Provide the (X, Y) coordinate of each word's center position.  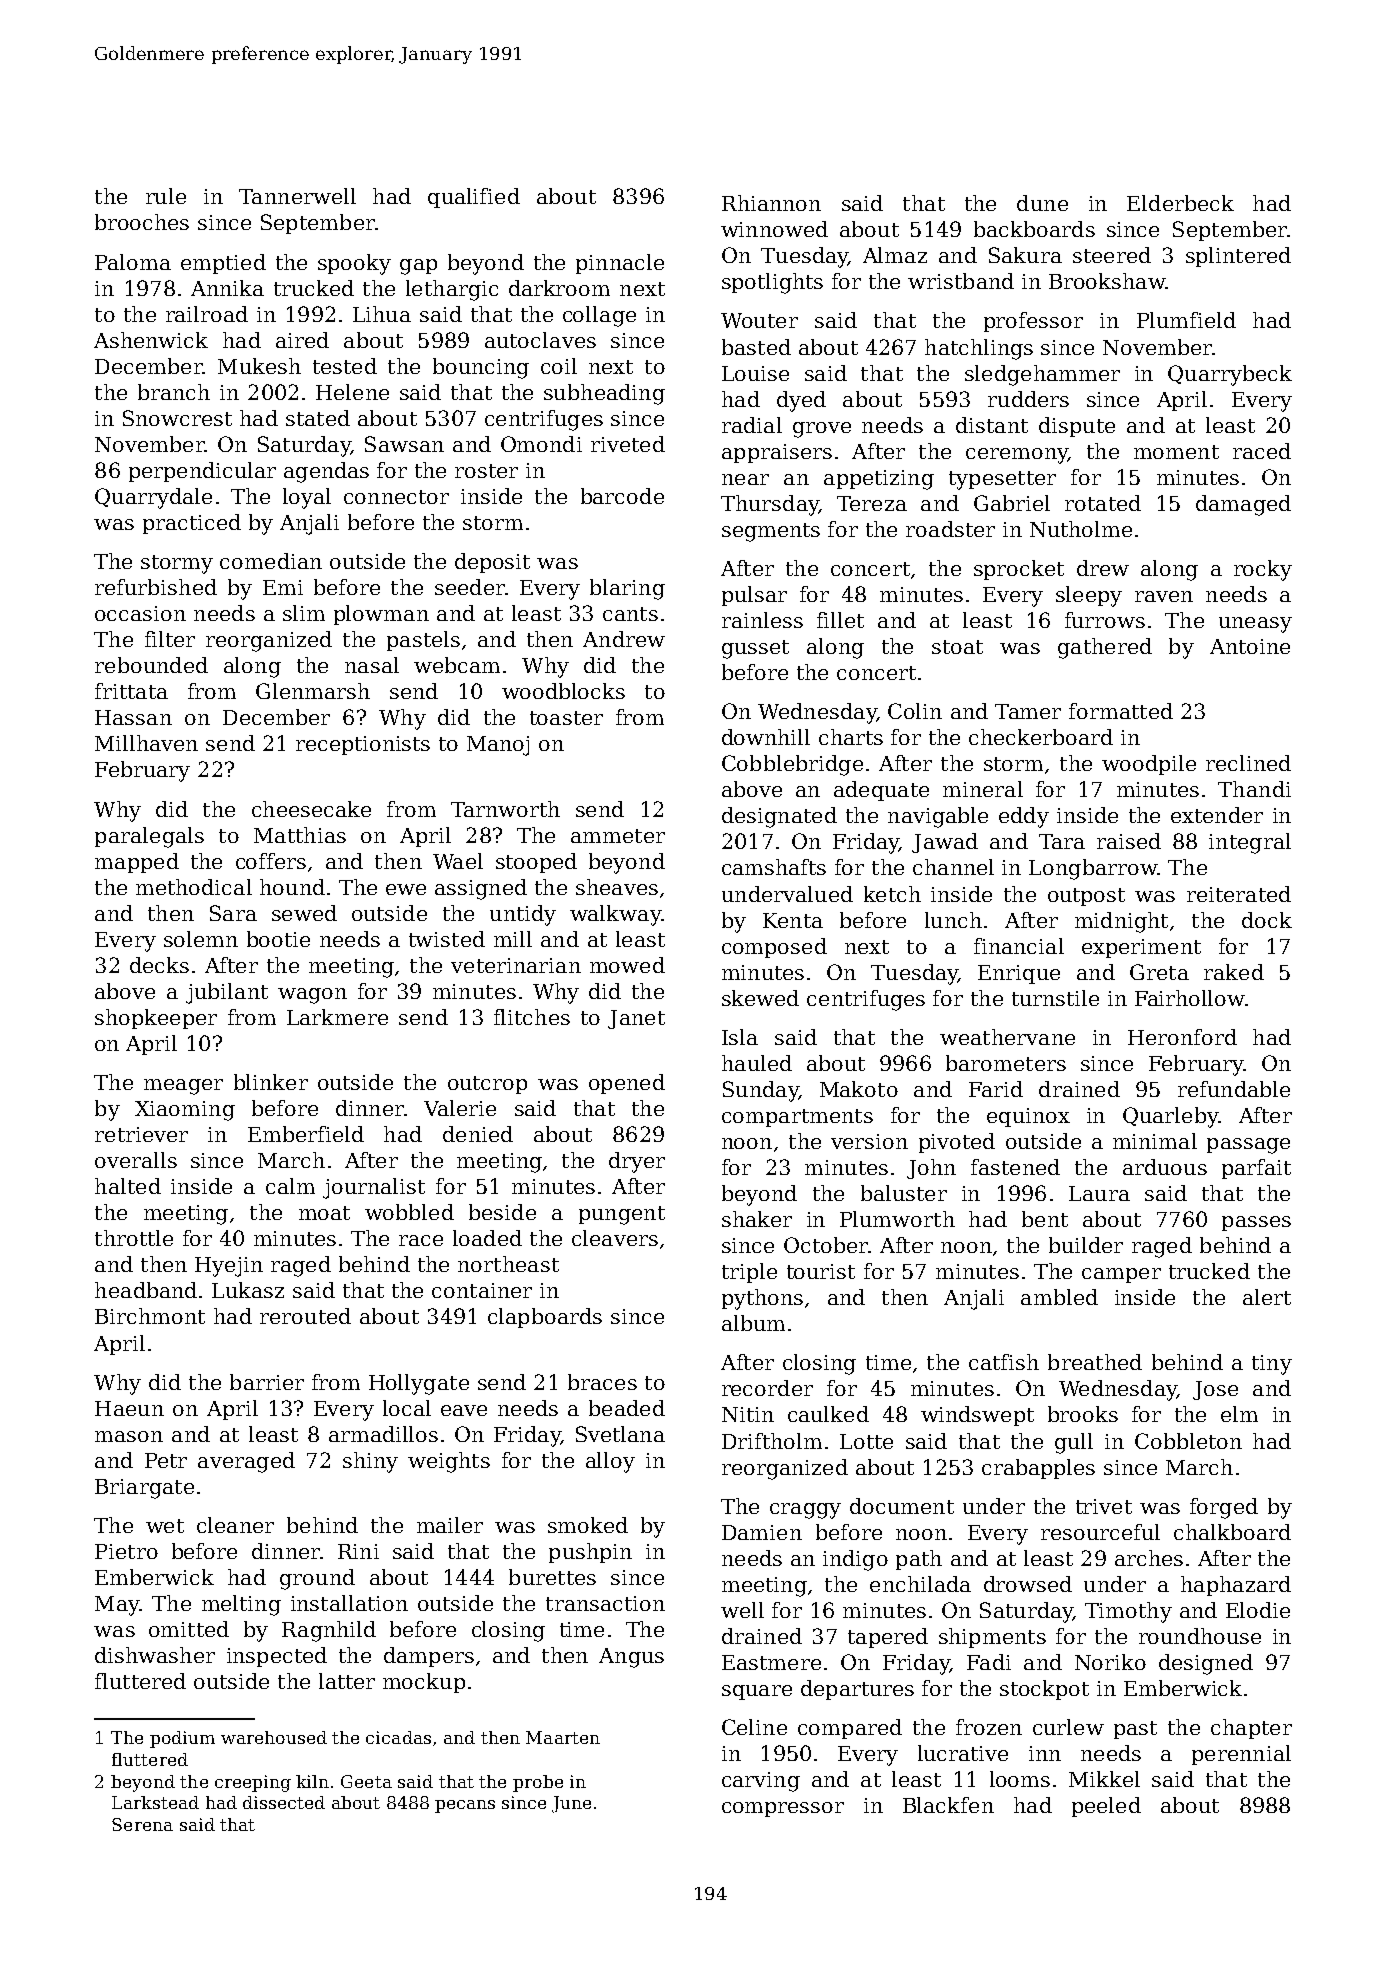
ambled (1059, 1297)
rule (166, 196)
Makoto (859, 1089)
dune (1042, 203)
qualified (474, 198)
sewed (304, 913)
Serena (142, 1824)
